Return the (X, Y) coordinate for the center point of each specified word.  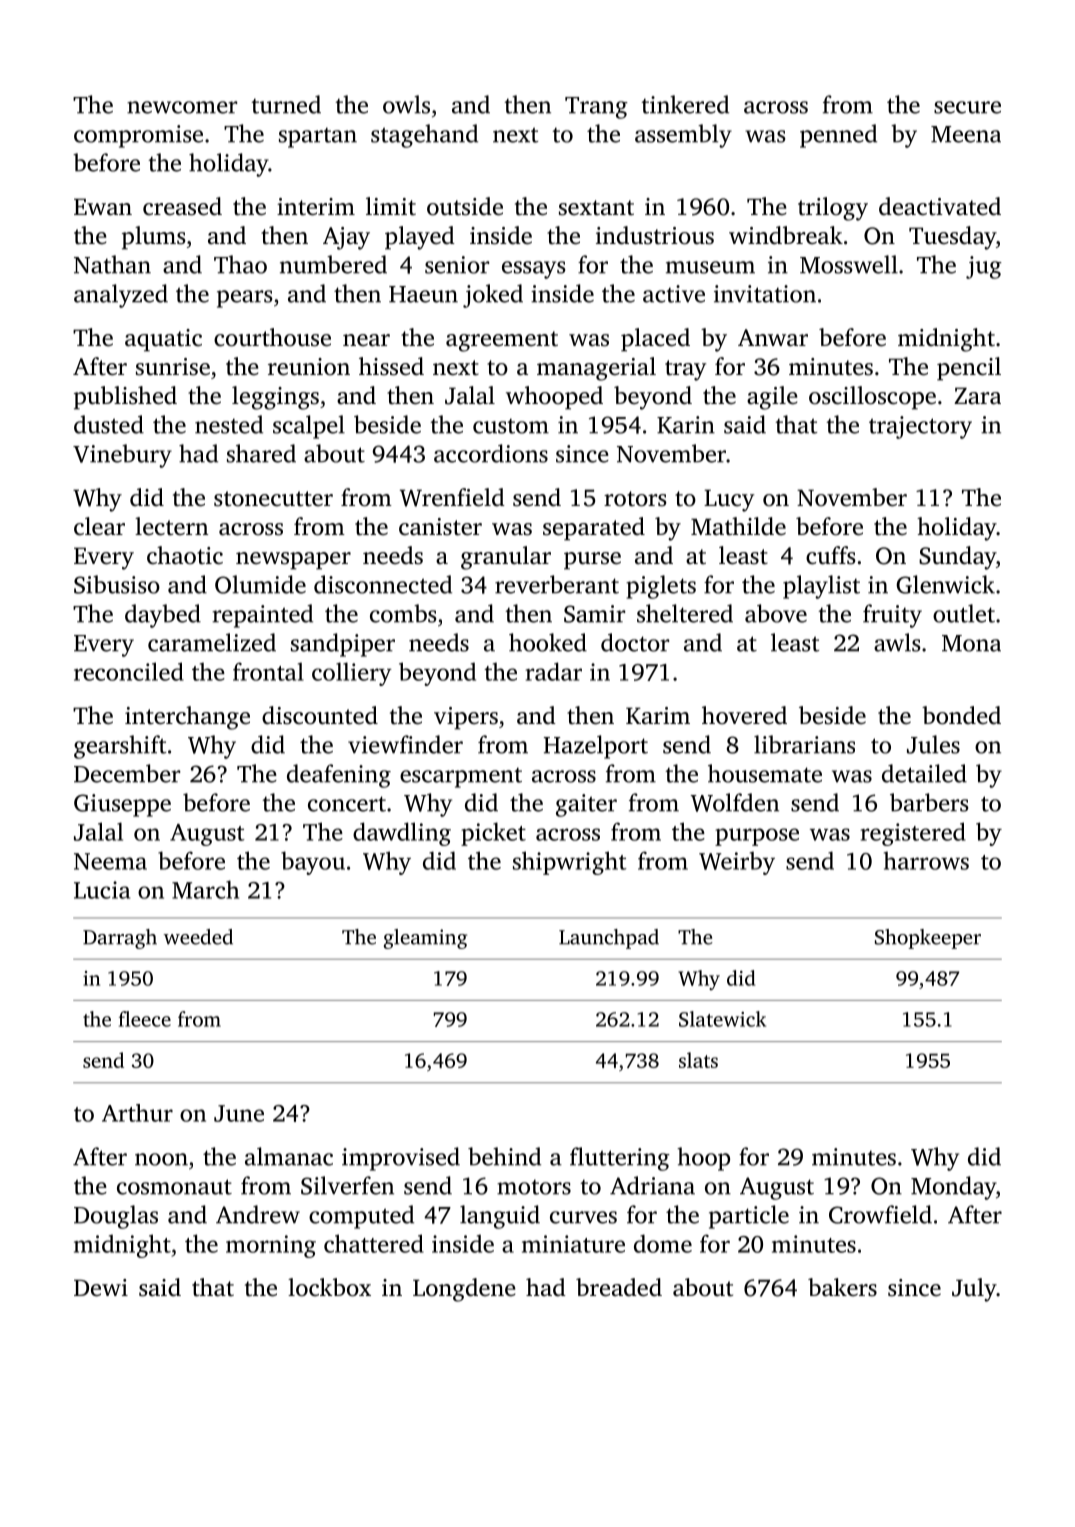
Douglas (116, 1217)
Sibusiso (117, 584)
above (776, 613)
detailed (924, 773)
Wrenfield (452, 497)
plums (154, 238)
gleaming (425, 939)
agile (772, 398)
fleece (145, 1019)
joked (493, 296)
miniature (573, 1244)
